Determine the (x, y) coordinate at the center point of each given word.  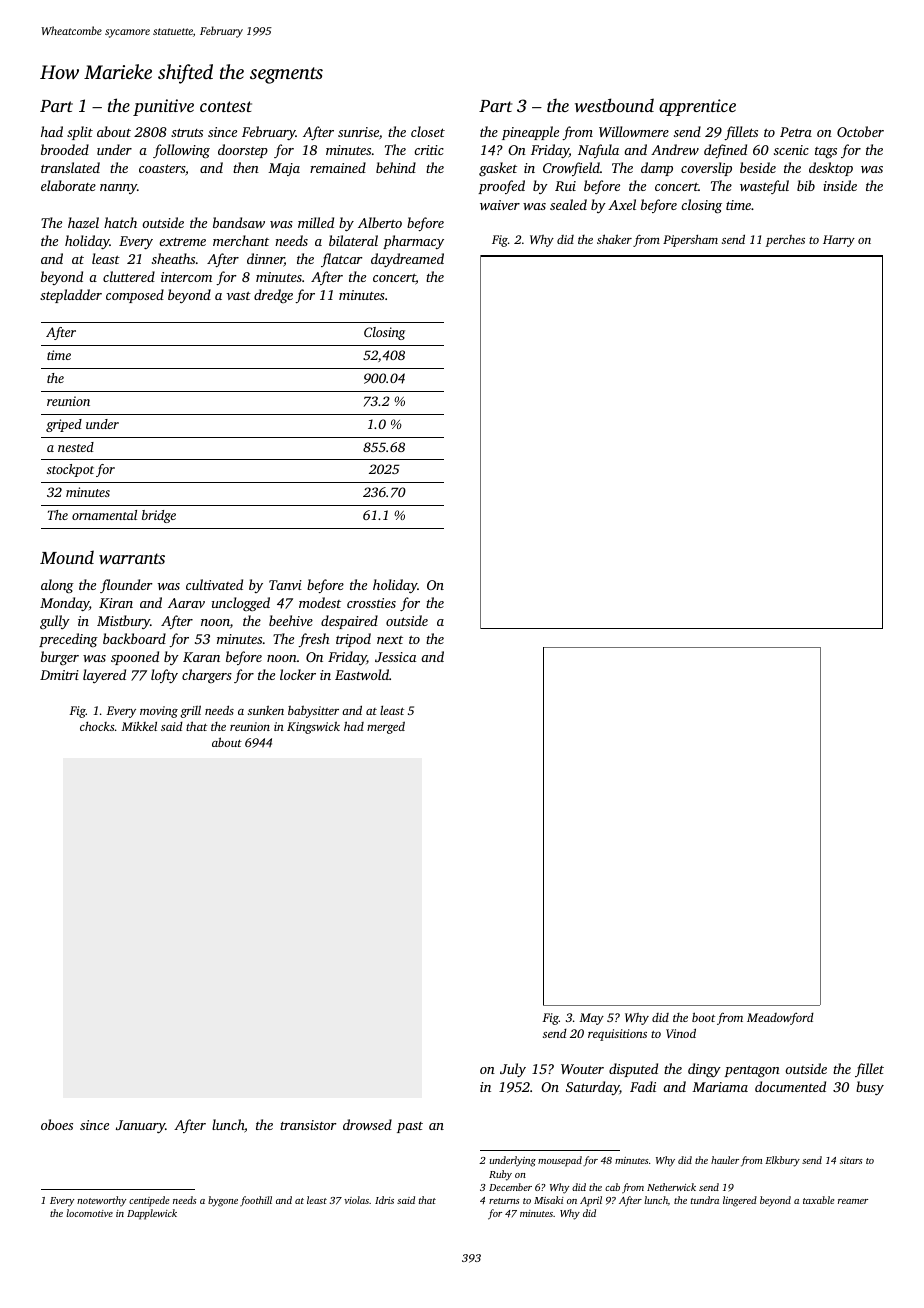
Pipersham (690, 241)
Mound (67, 557)
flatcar (341, 260)
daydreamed (407, 260)
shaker (614, 239)
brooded (65, 149)
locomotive (89, 1213)
